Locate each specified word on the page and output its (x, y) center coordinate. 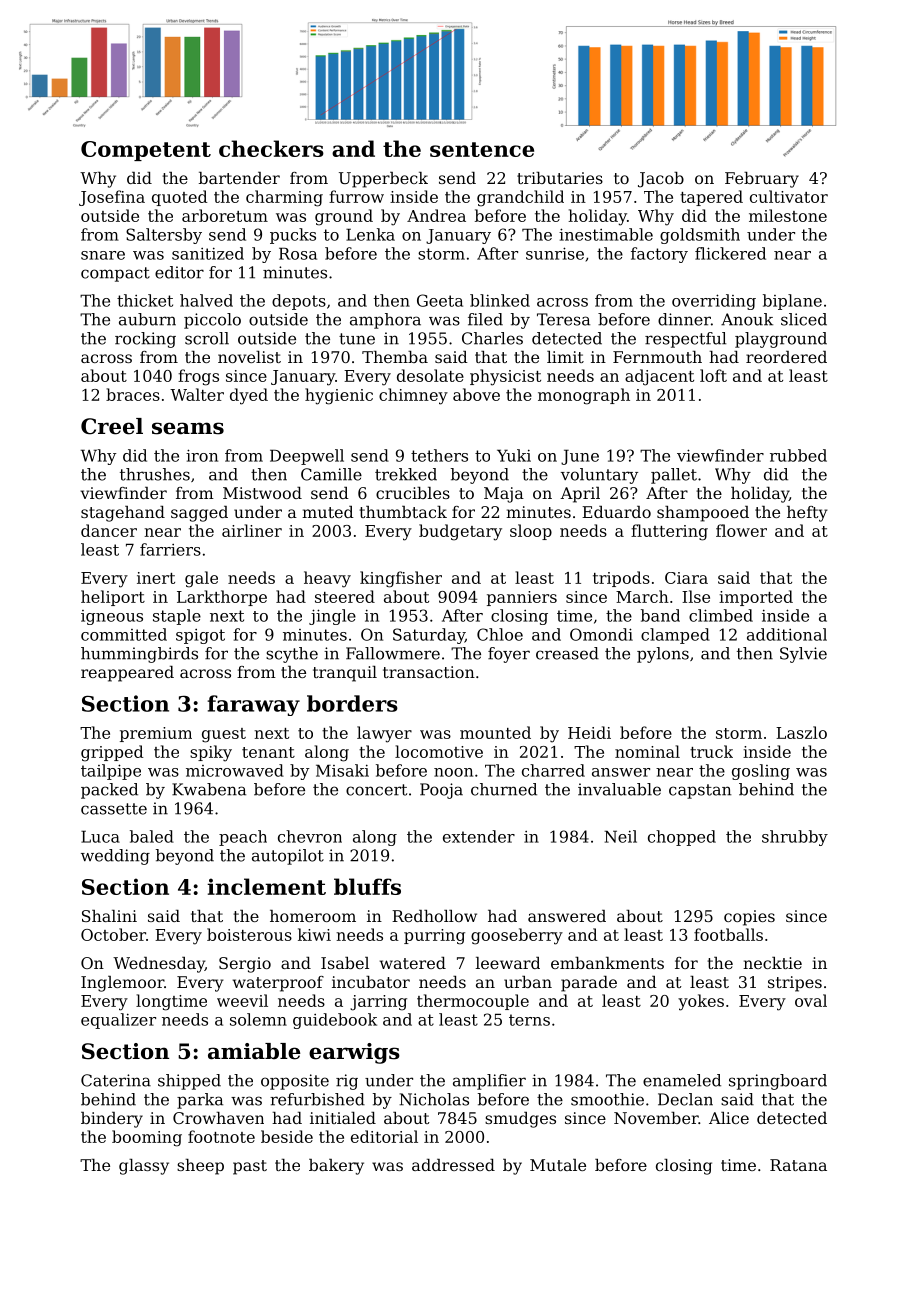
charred (553, 770)
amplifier (489, 1082)
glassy (144, 1167)
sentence (482, 149)
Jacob (661, 180)
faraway (254, 705)
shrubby (795, 838)
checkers (271, 148)
